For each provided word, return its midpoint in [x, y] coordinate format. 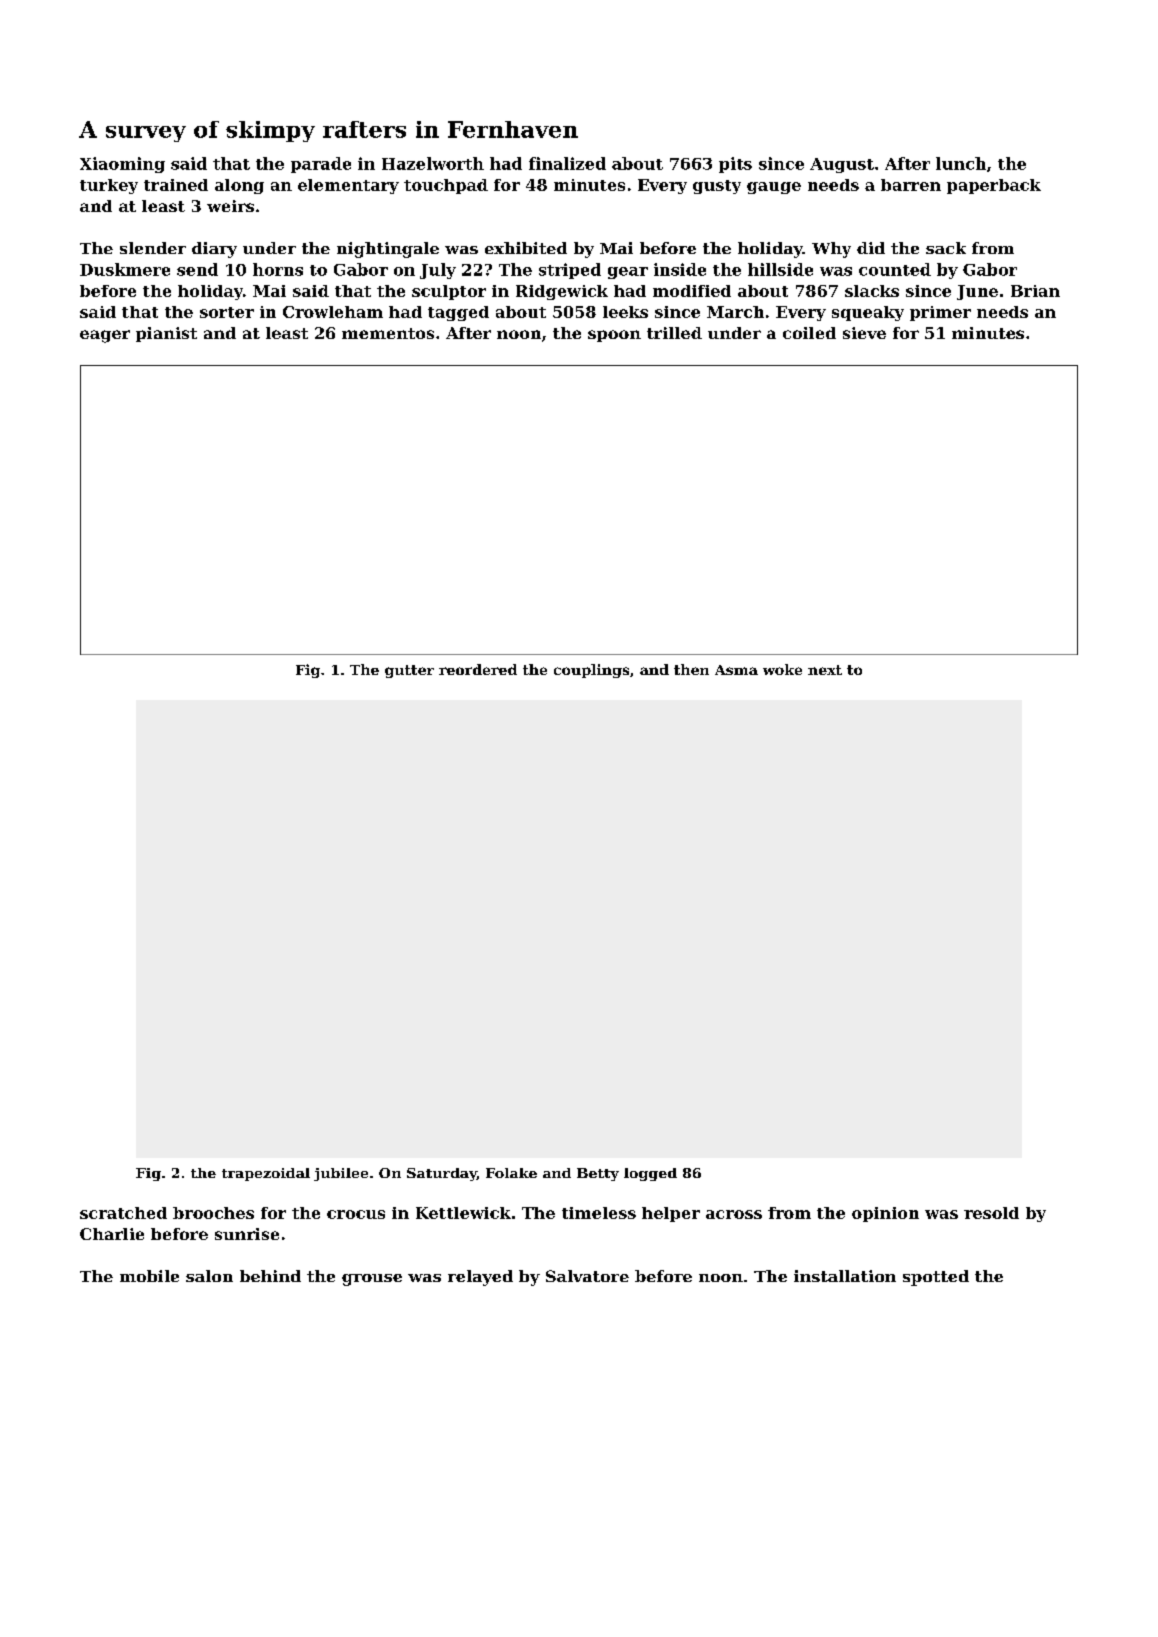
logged [650, 1174]
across [734, 1214]
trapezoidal [266, 1174]
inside [680, 269]
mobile [149, 1276]
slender [153, 248]
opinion [885, 1214]
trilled [674, 333]
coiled [809, 333]
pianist [166, 334]
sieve [864, 333]
